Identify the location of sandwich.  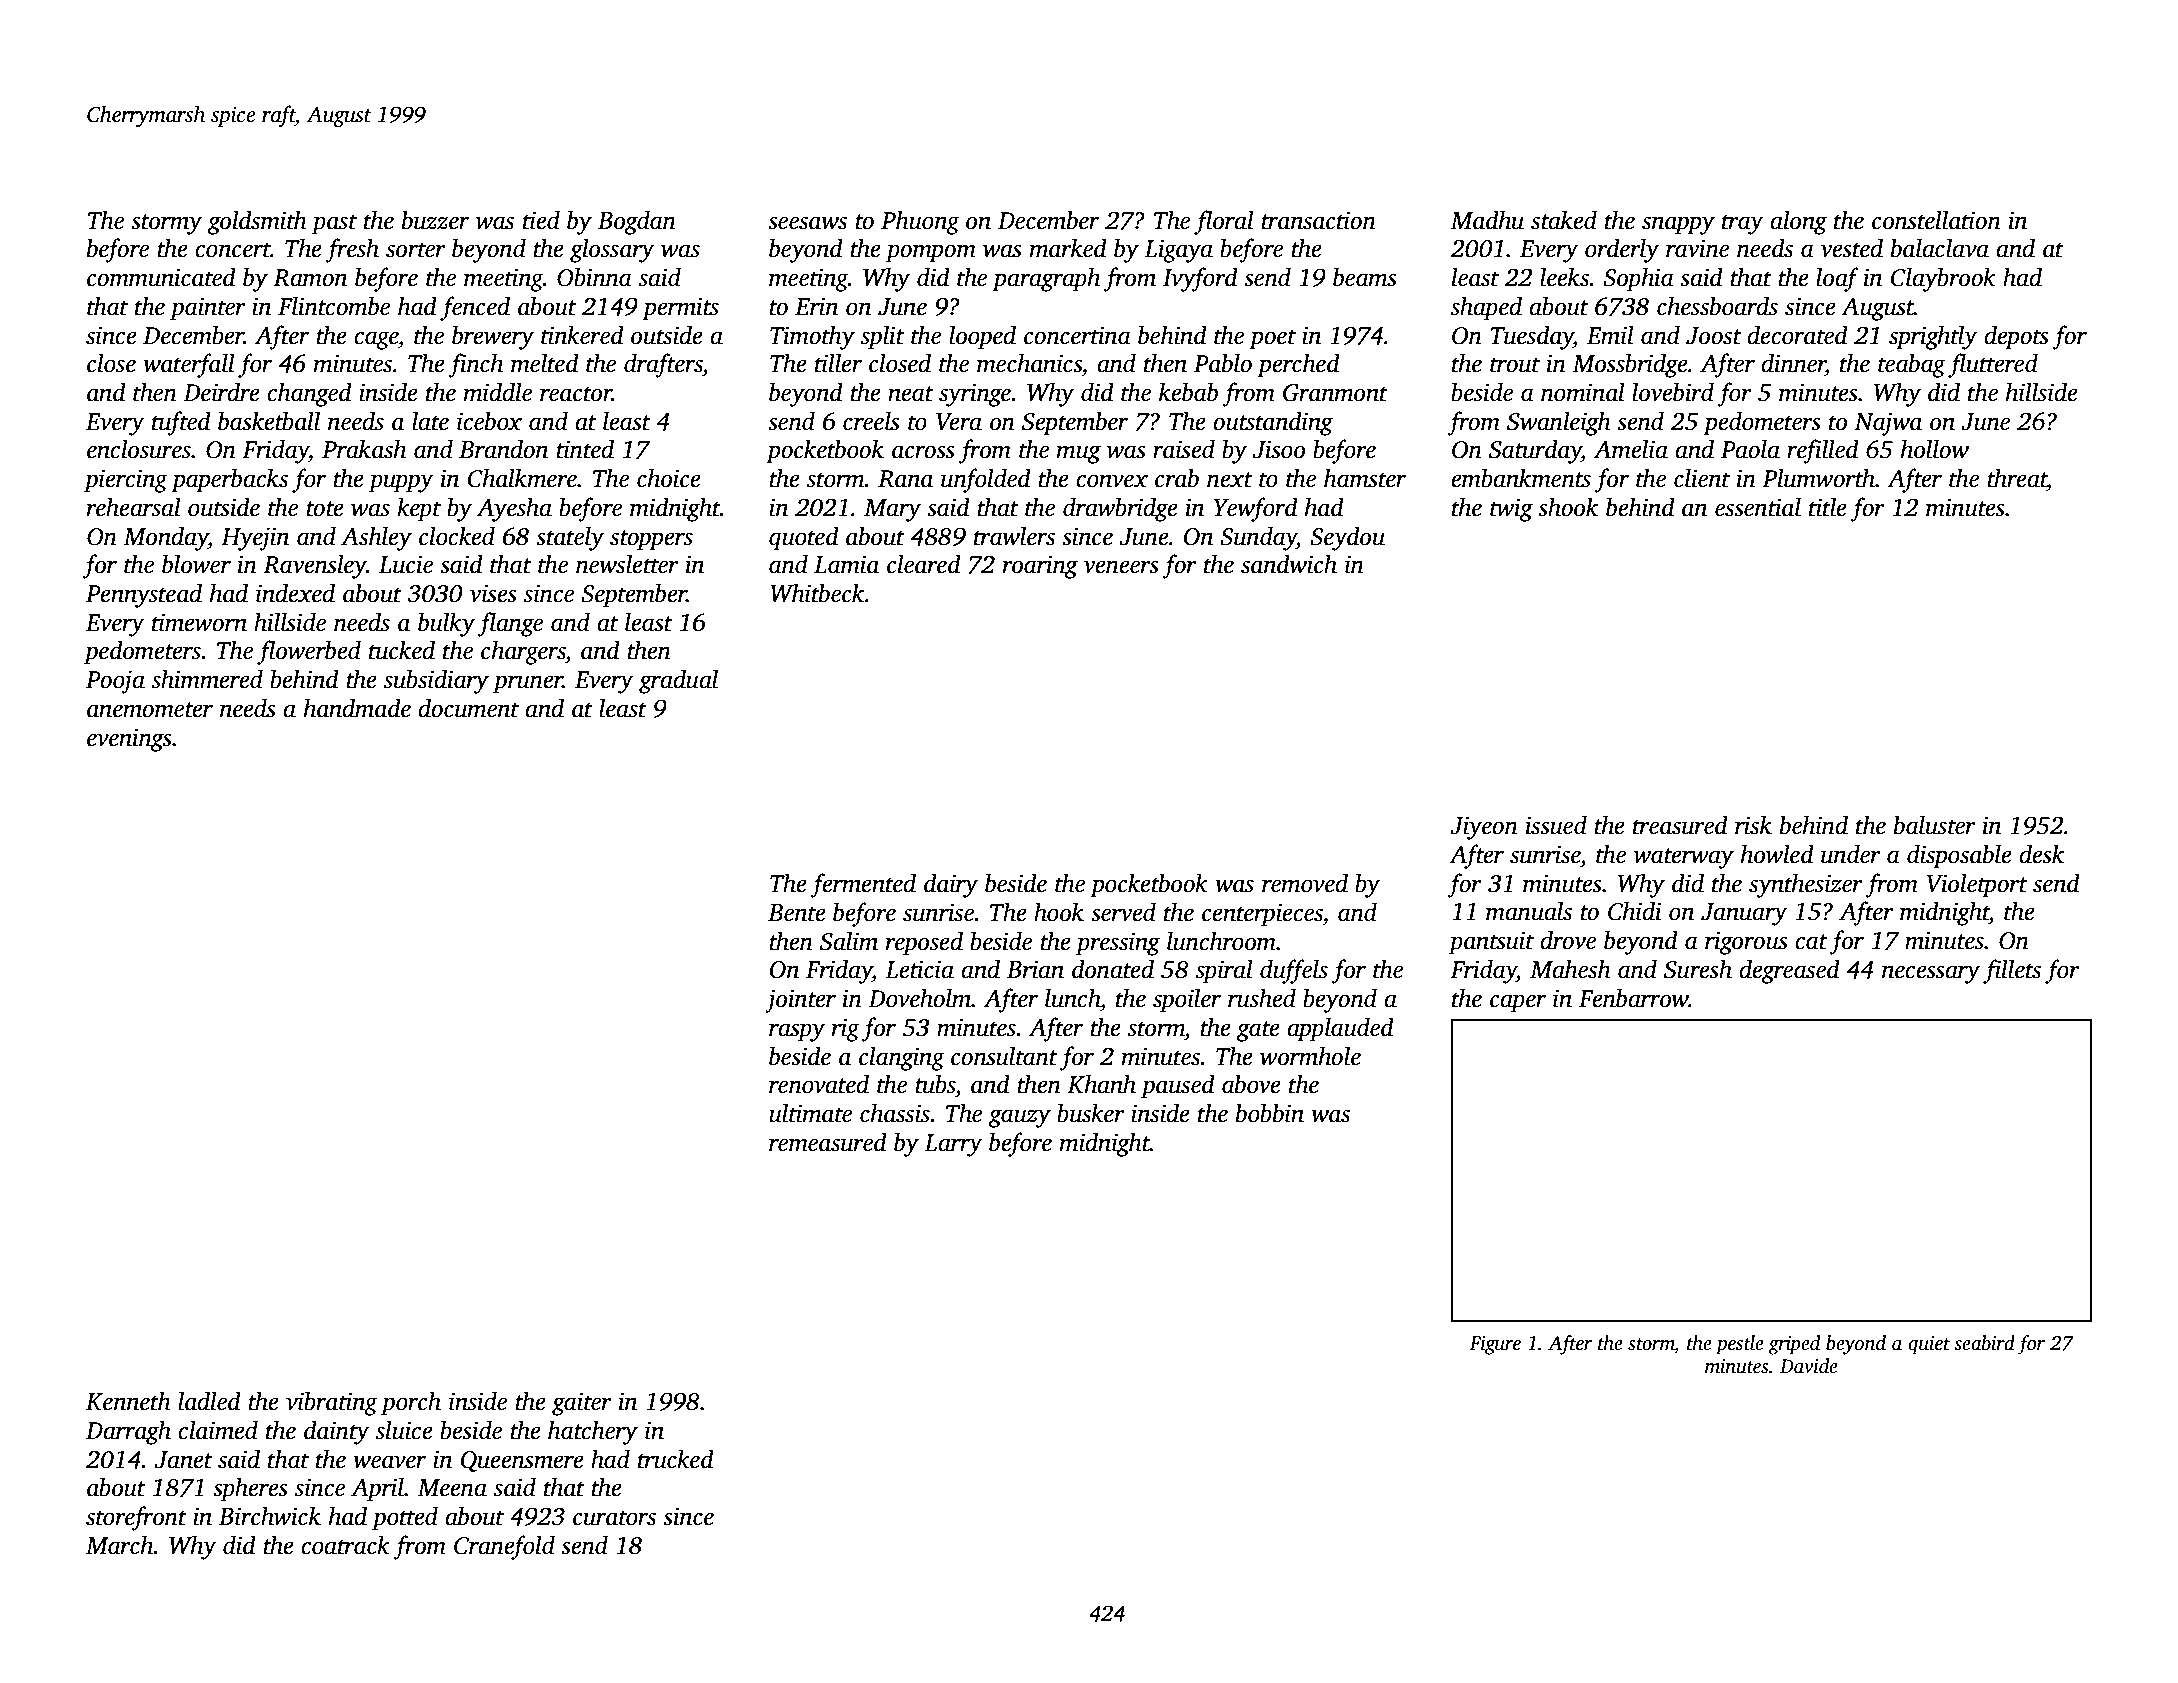
(1289, 564).
